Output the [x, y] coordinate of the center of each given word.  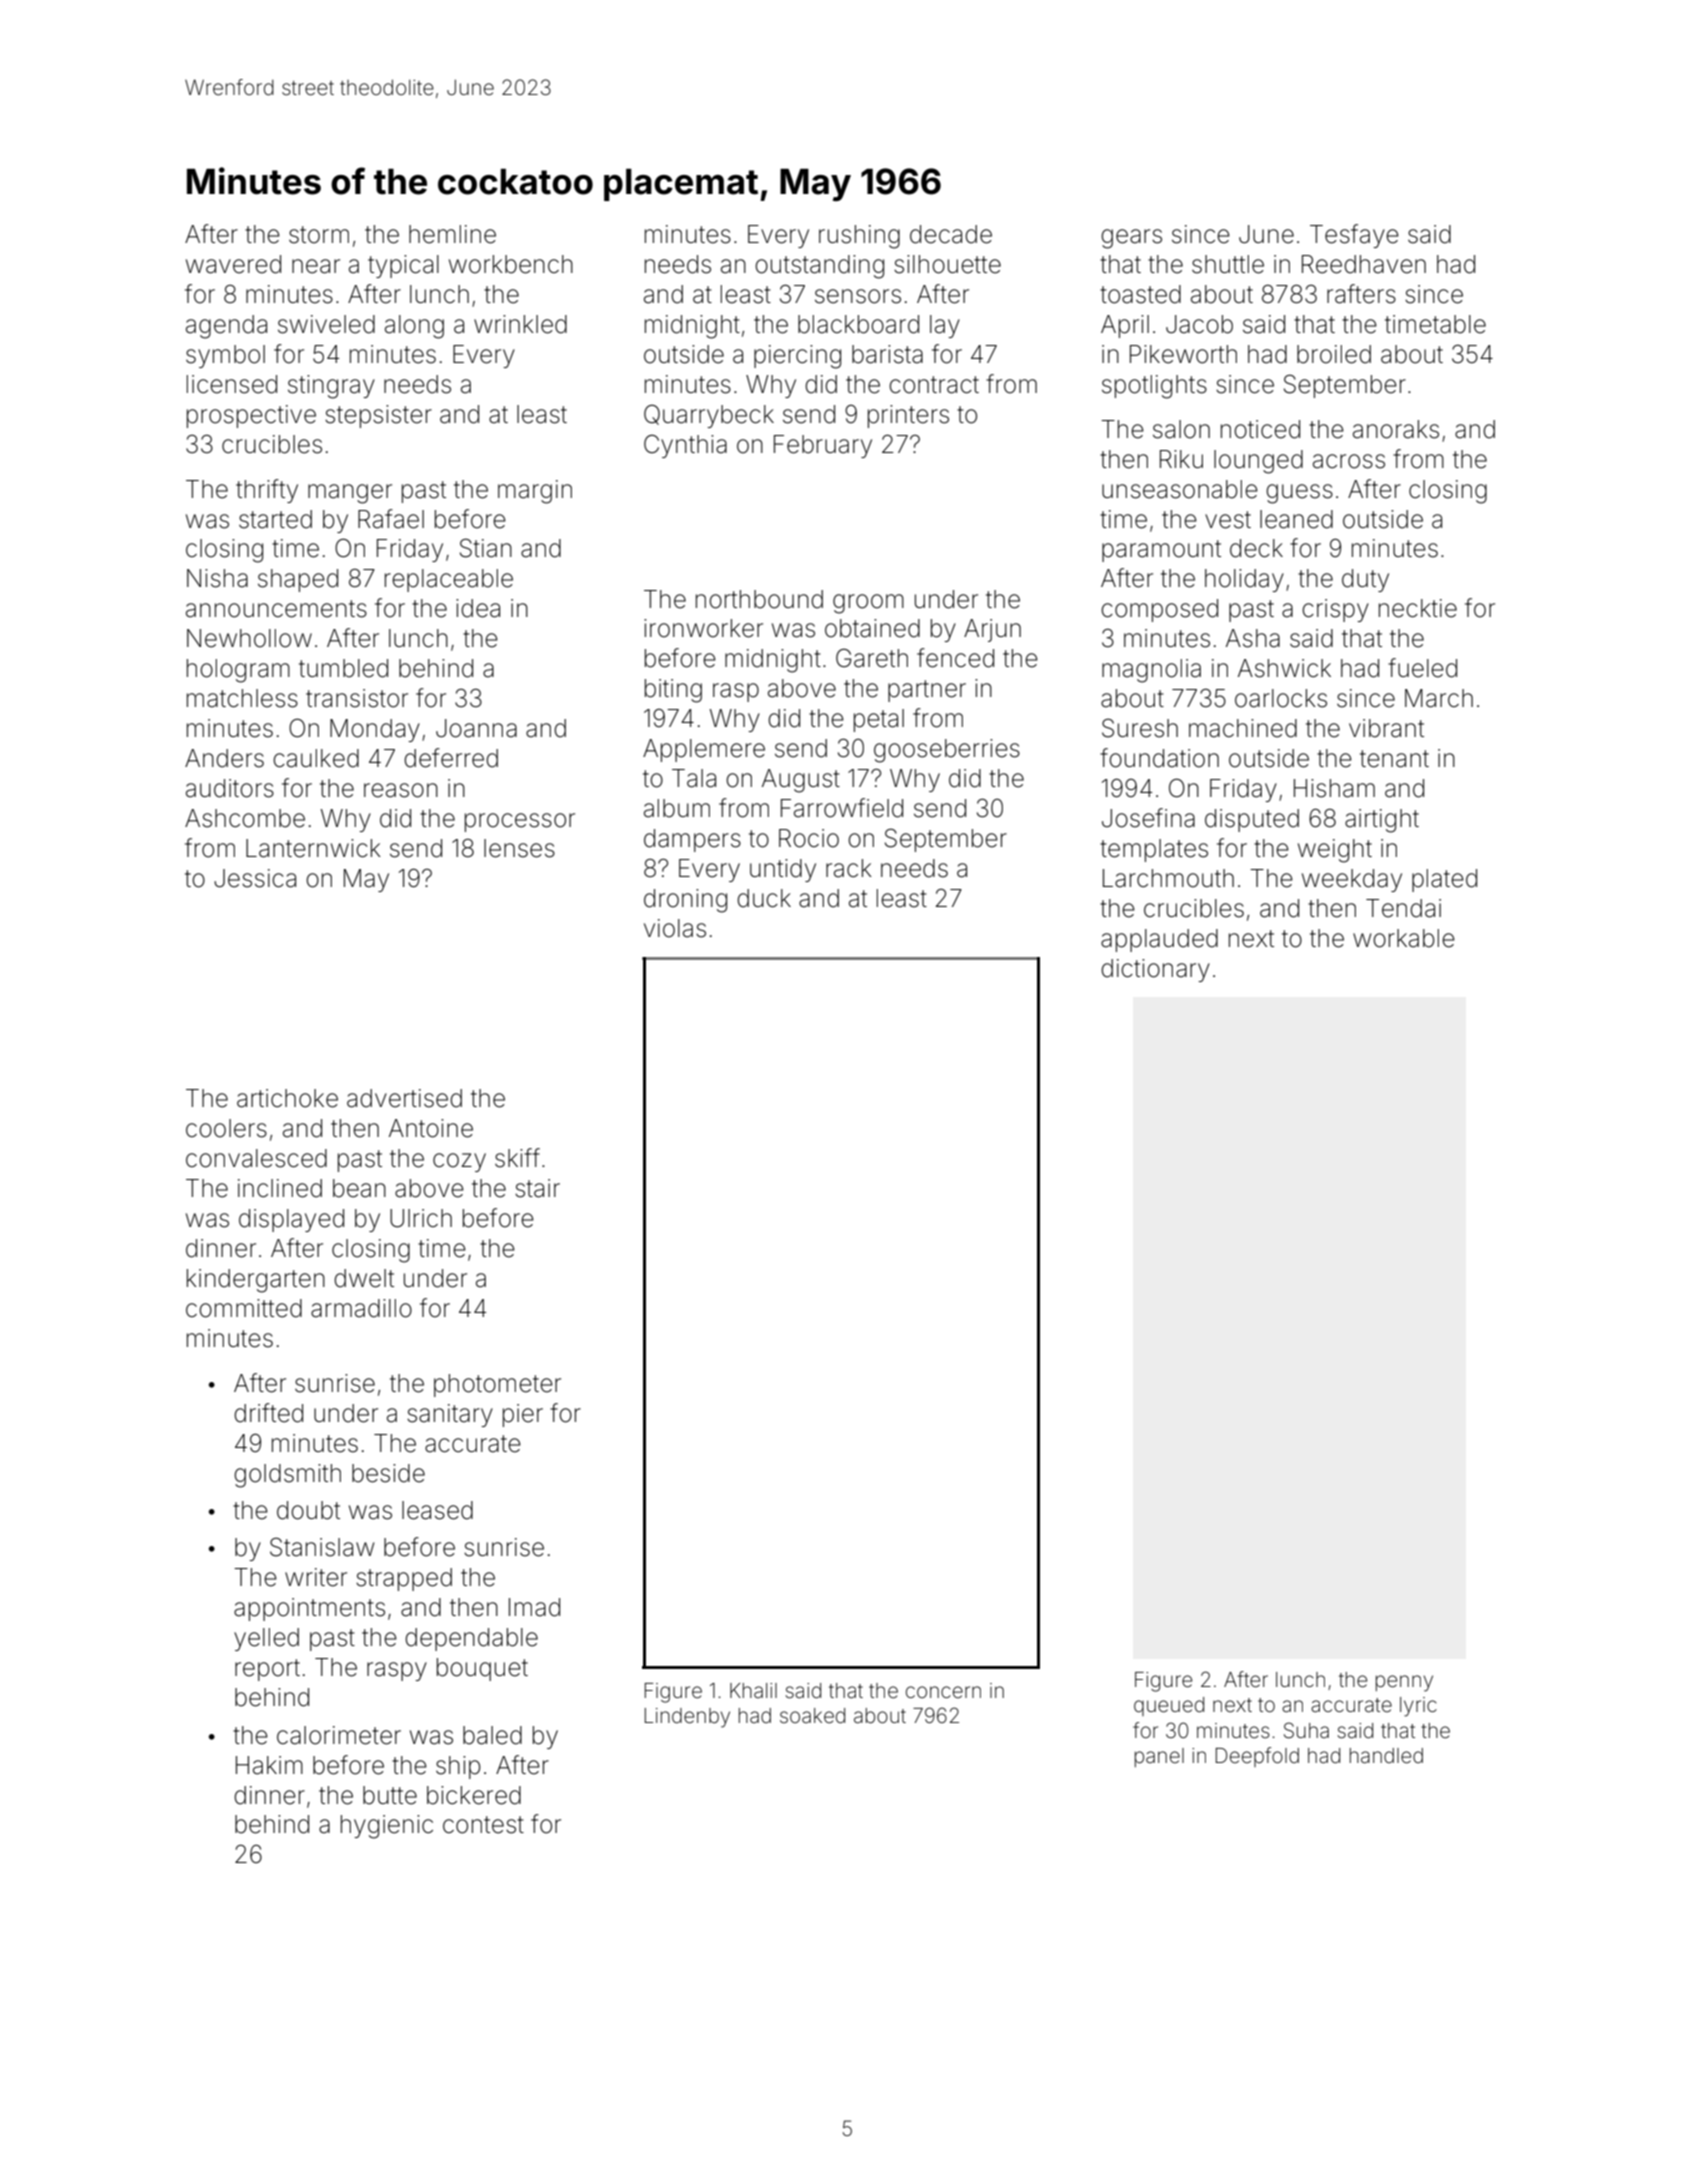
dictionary [1155, 970]
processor [520, 822]
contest [483, 1825]
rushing [859, 237]
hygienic [387, 1827]
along [414, 327]
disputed [1252, 820]
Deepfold [1257, 1757]
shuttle [1228, 264]
